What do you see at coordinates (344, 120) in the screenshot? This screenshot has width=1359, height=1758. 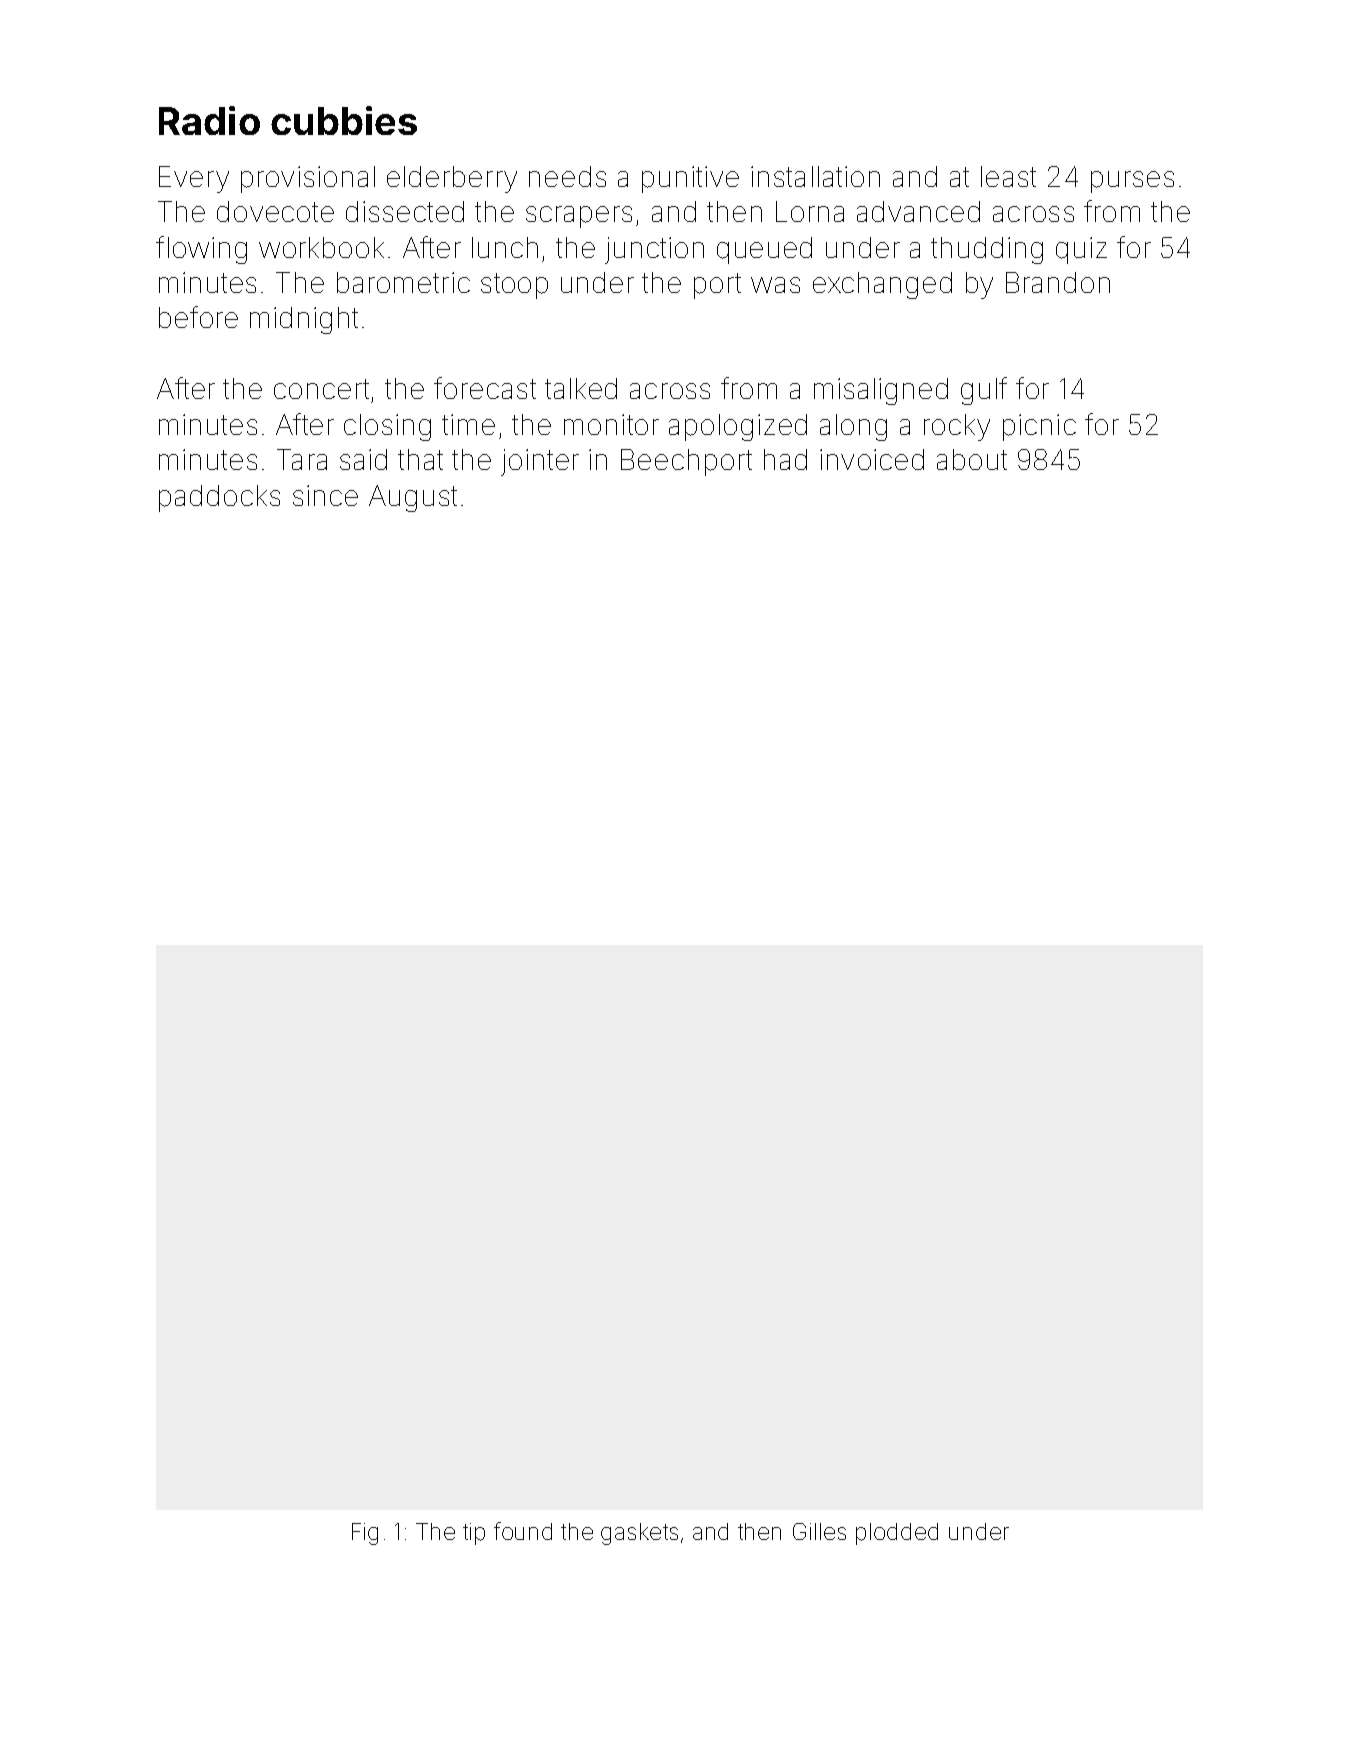 I see `cubbies` at bounding box center [344, 120].
